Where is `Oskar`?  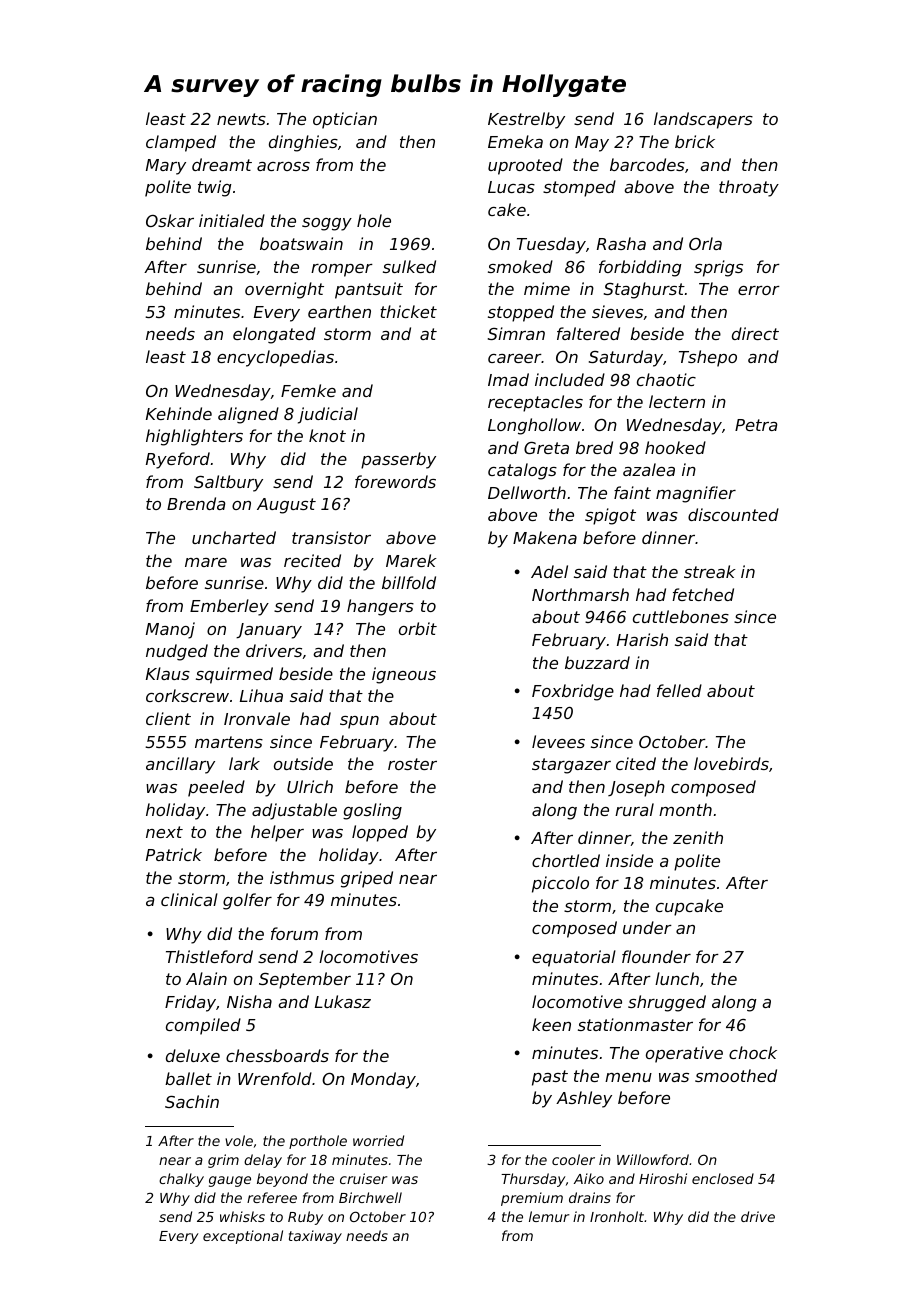
Oskar is located at coordinates (170, 220).
